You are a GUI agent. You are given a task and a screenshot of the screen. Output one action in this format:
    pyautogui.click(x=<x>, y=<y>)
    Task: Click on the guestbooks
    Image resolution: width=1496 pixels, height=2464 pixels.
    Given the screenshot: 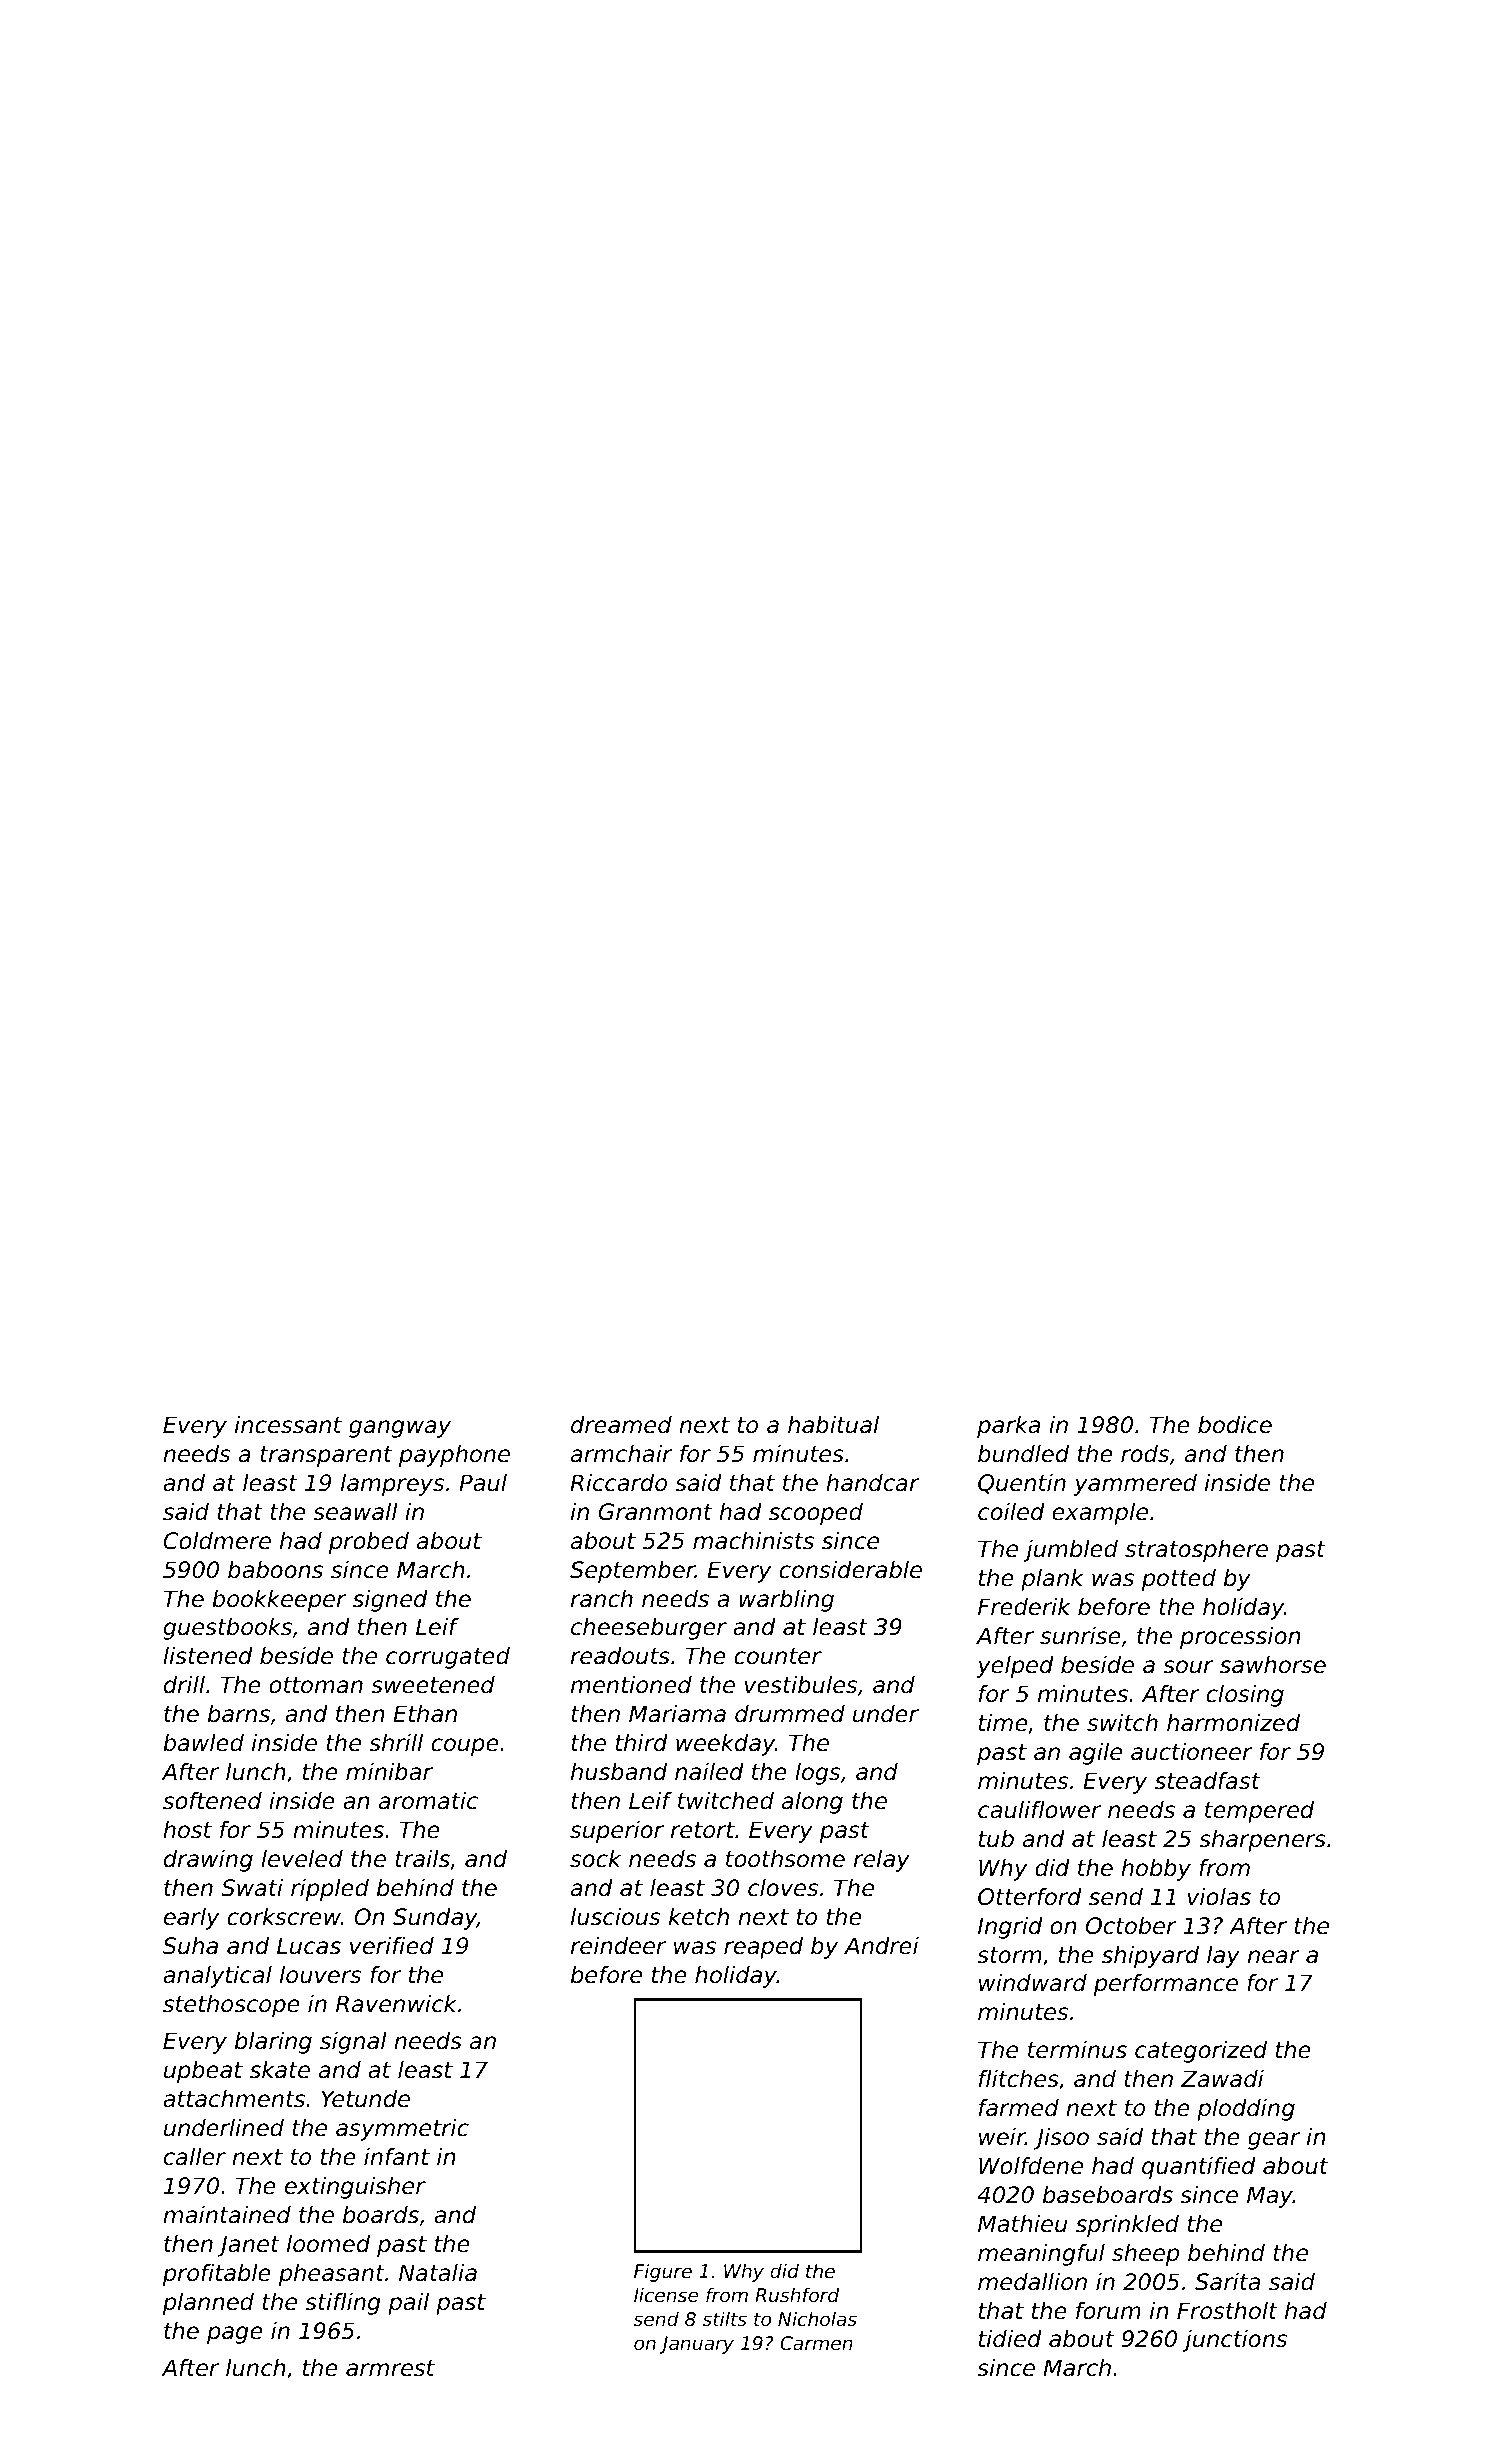 What is the action you would take?
    pyautogui.click(x=227, y=1629)
